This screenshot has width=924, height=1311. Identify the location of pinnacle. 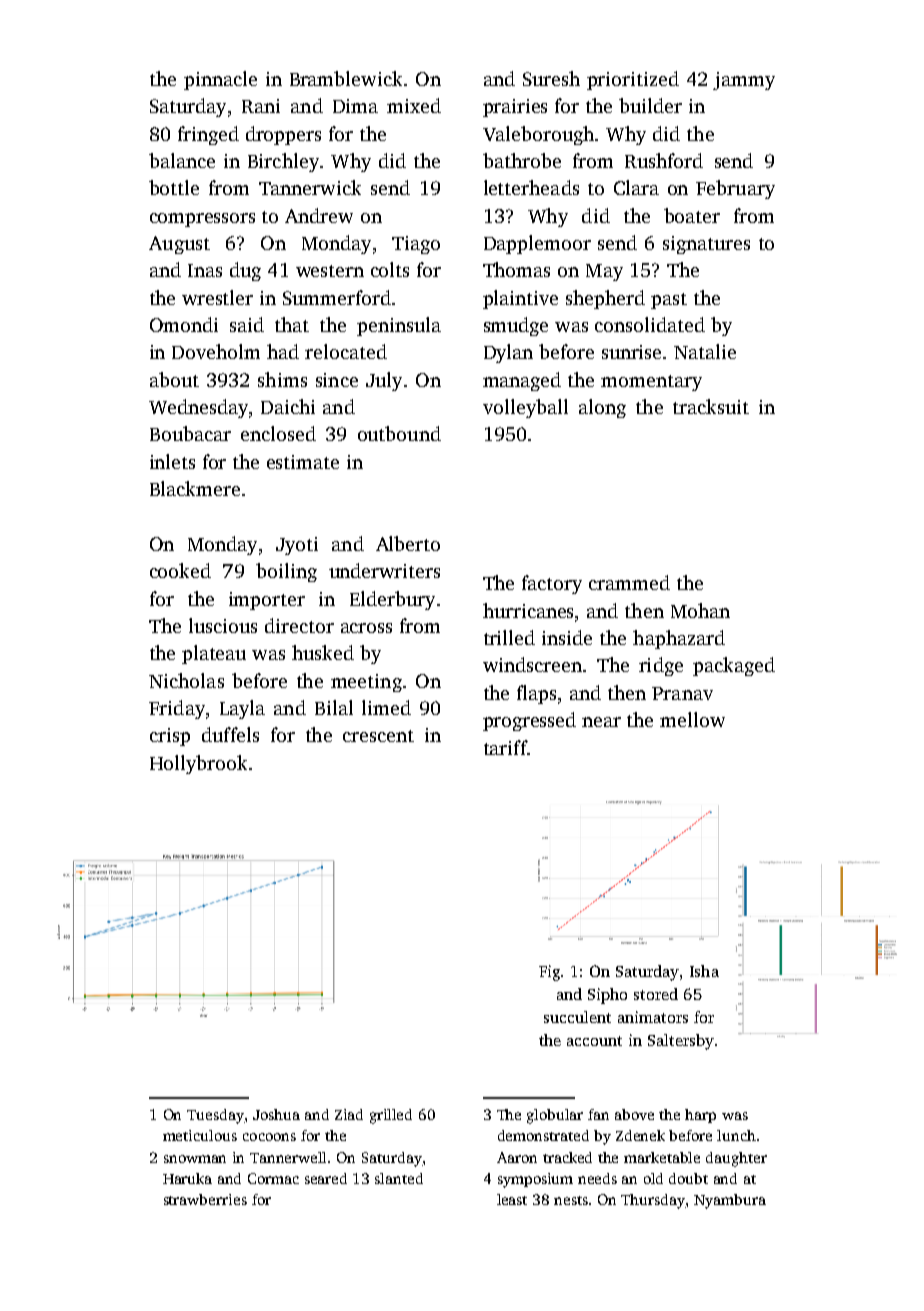
(220, 80).
